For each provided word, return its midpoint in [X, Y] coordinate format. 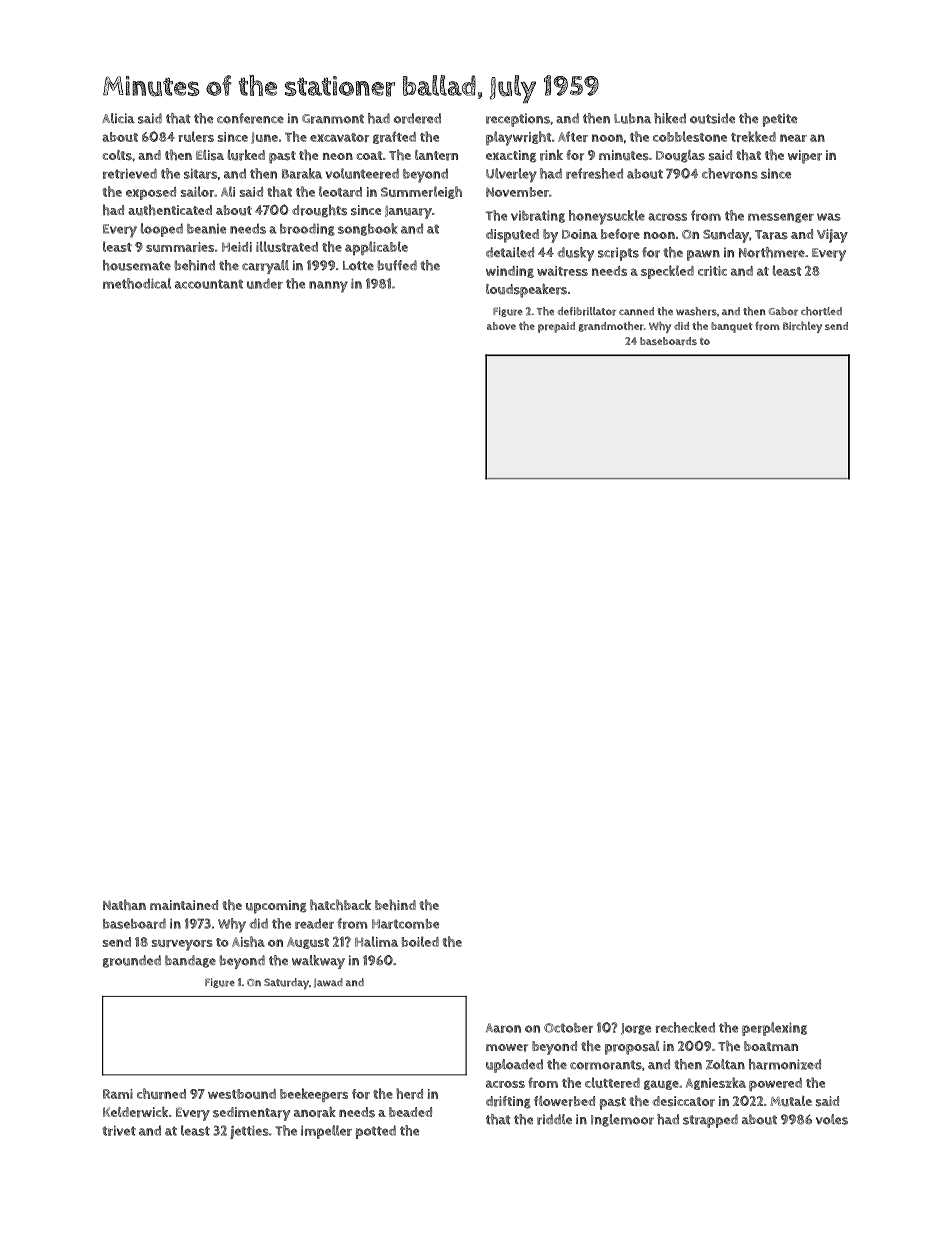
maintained [184, 905]
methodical [137, 283]
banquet [732, 327]
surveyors [182, 945]
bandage [190, 961]
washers [696, 311]
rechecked [685, 1027]
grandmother [611, 326]
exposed [151, 193]
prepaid [556, 327]
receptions [518, 120]
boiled [420, 941]
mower [507, 1048]
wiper [805, 157]
